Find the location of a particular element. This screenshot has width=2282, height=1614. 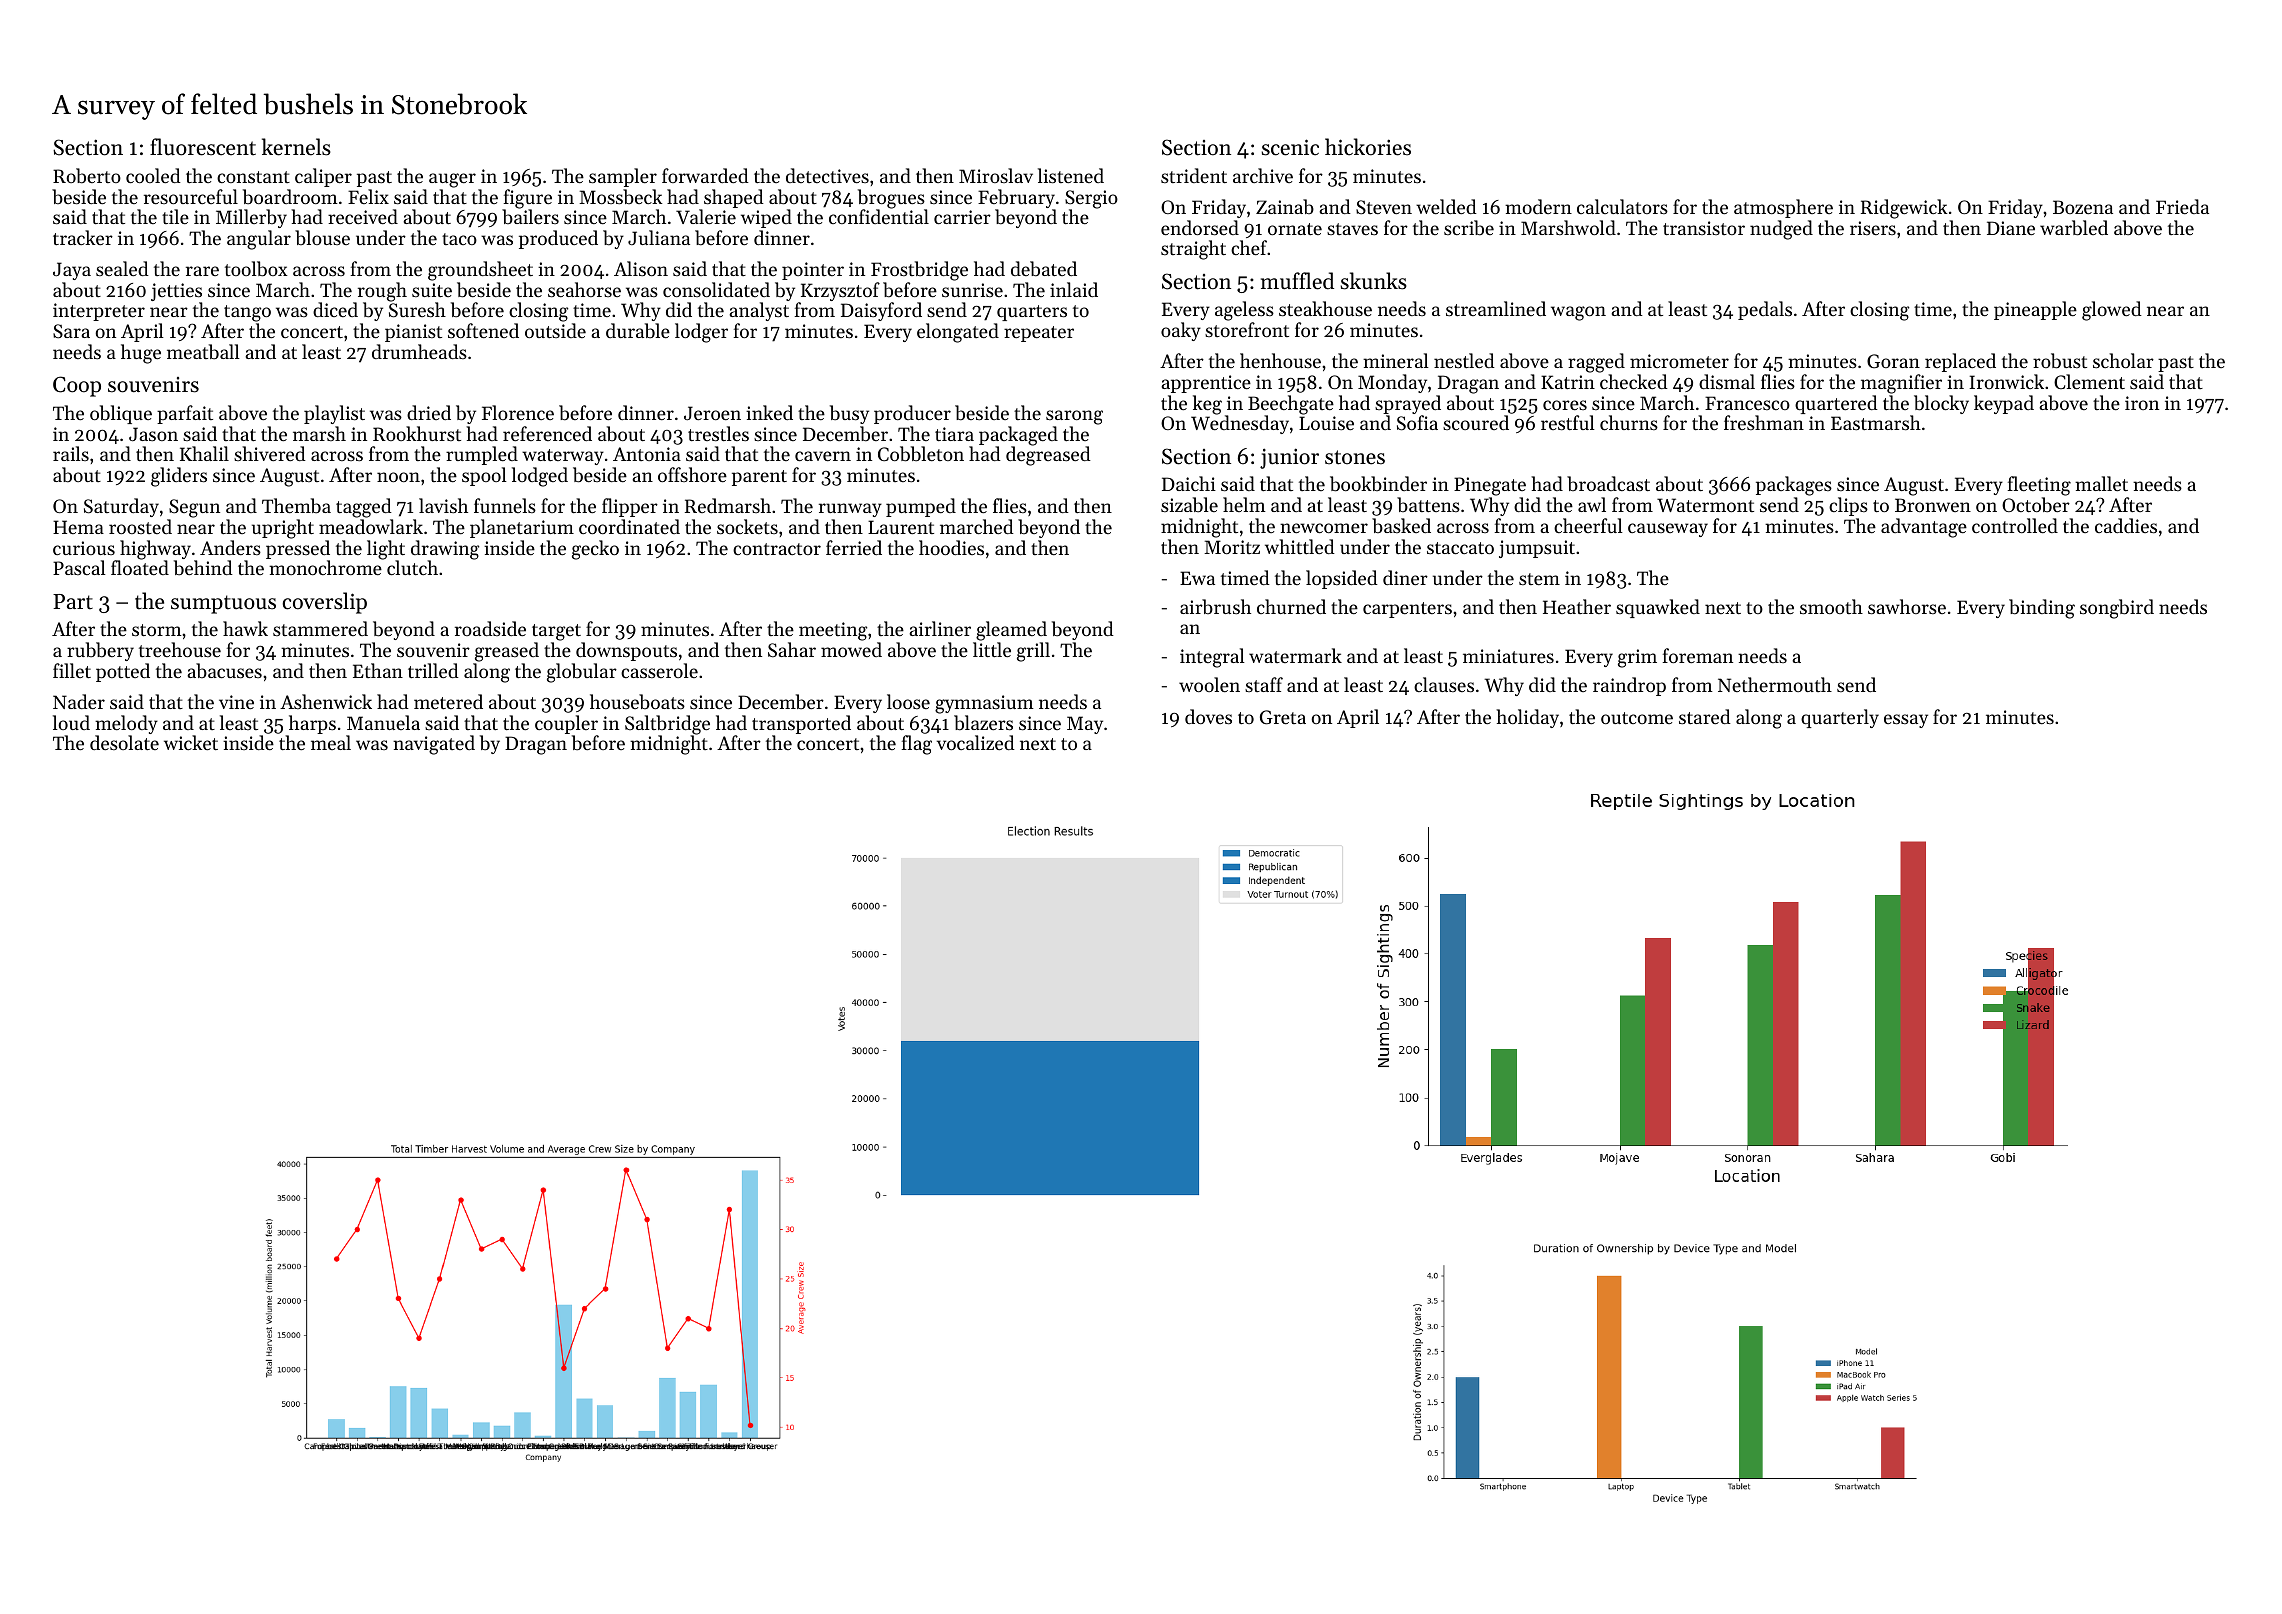

Manuela is located at coordinates (383, 722).
